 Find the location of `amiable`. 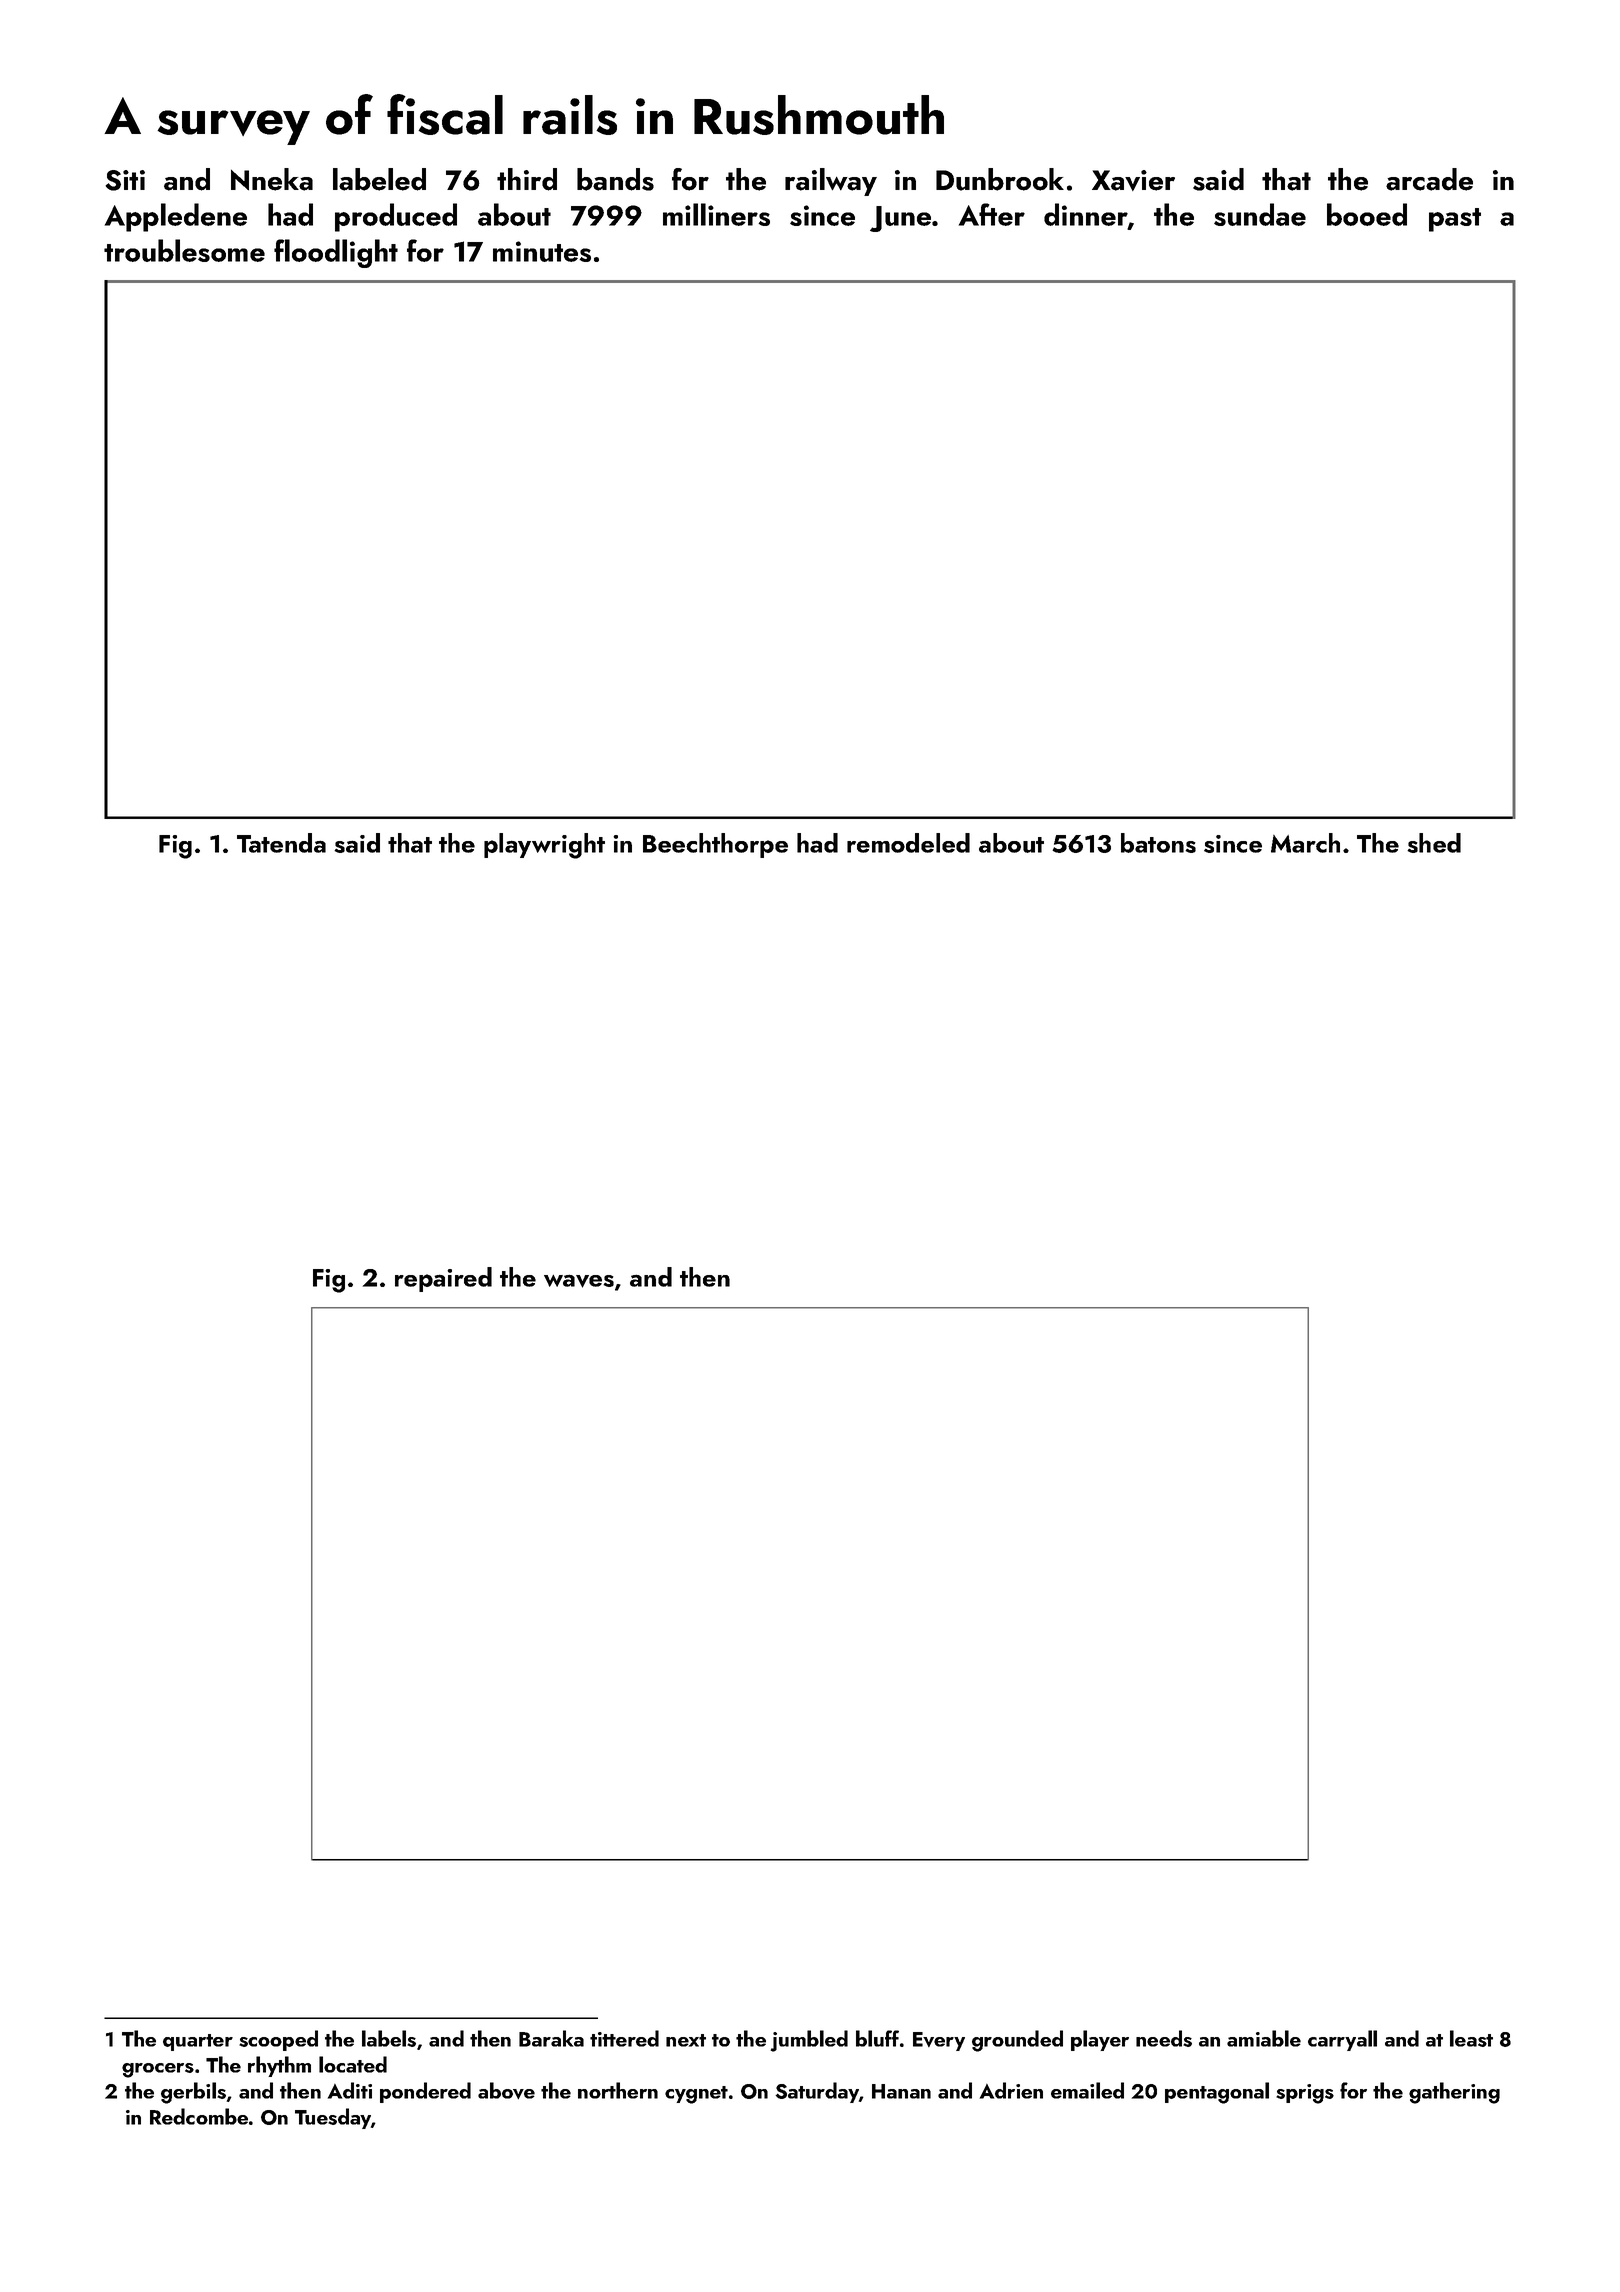

amiable is located at coordinates (1264, 2038).
